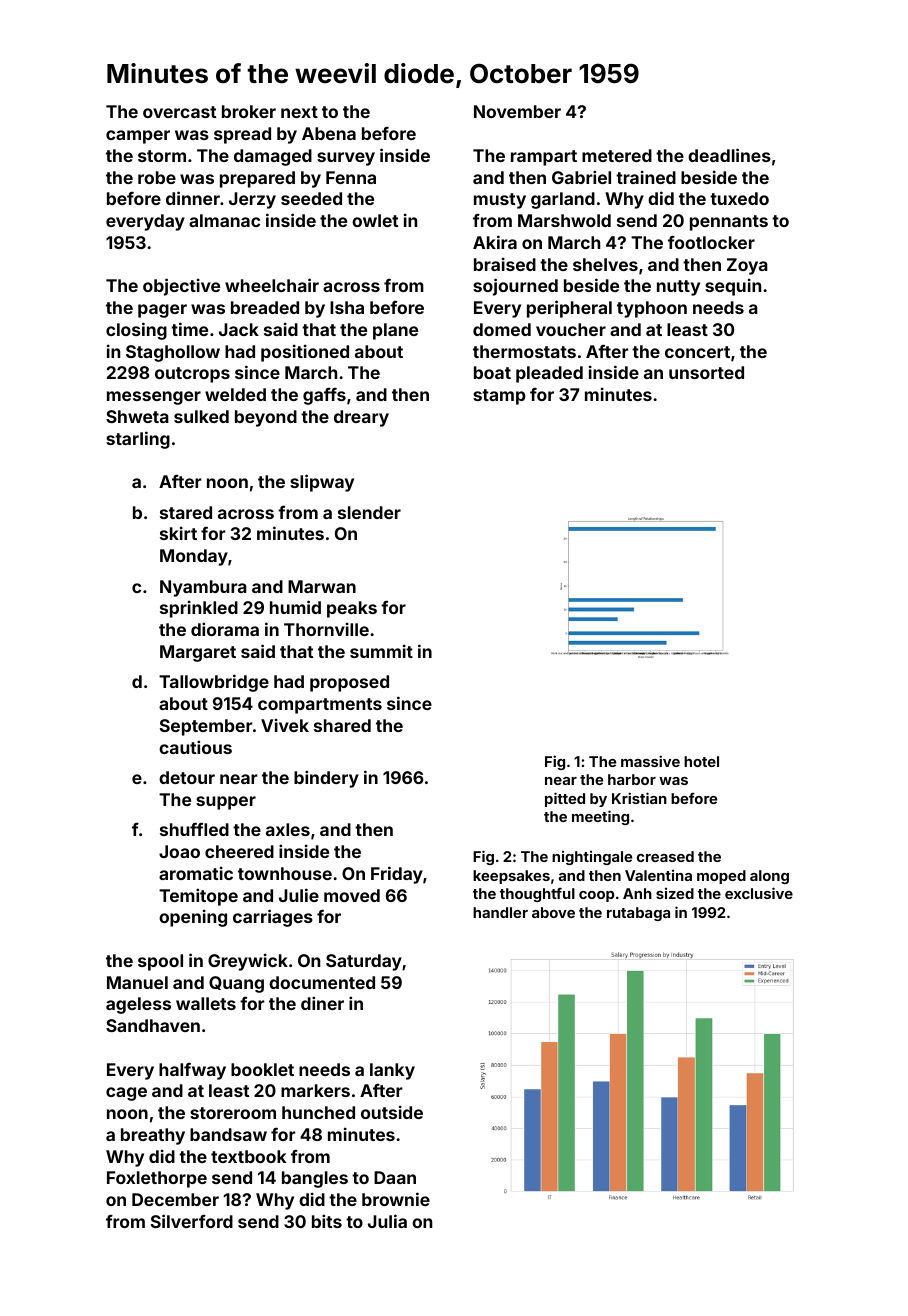  I want to click on trained, so click(646, 177).
